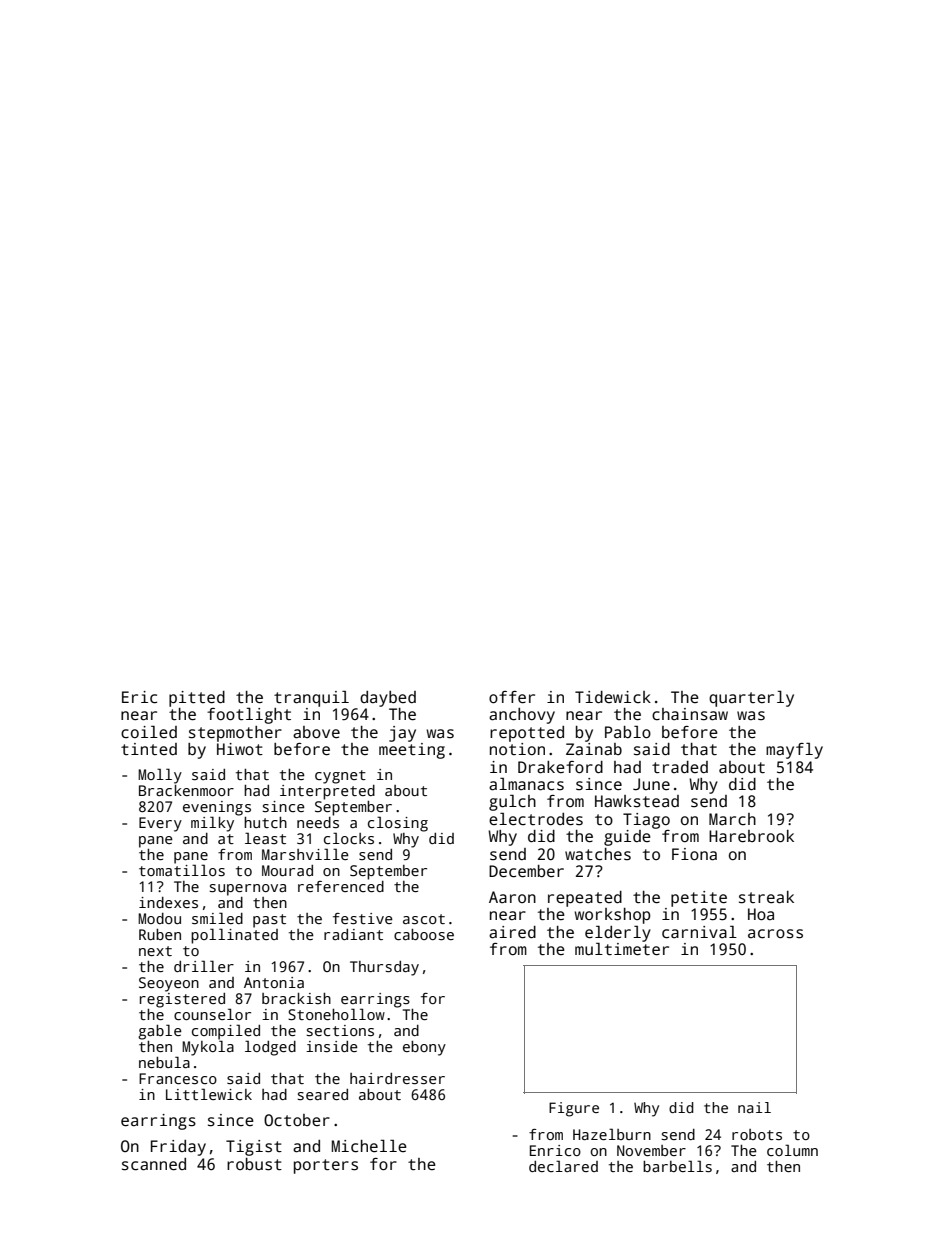 Image resolution: width=952 pixels, height=1233 pixels. What do you see at coordinates (563, 1166) in the screenshot?
I see `declared` at bounding box center [563, 1166].
